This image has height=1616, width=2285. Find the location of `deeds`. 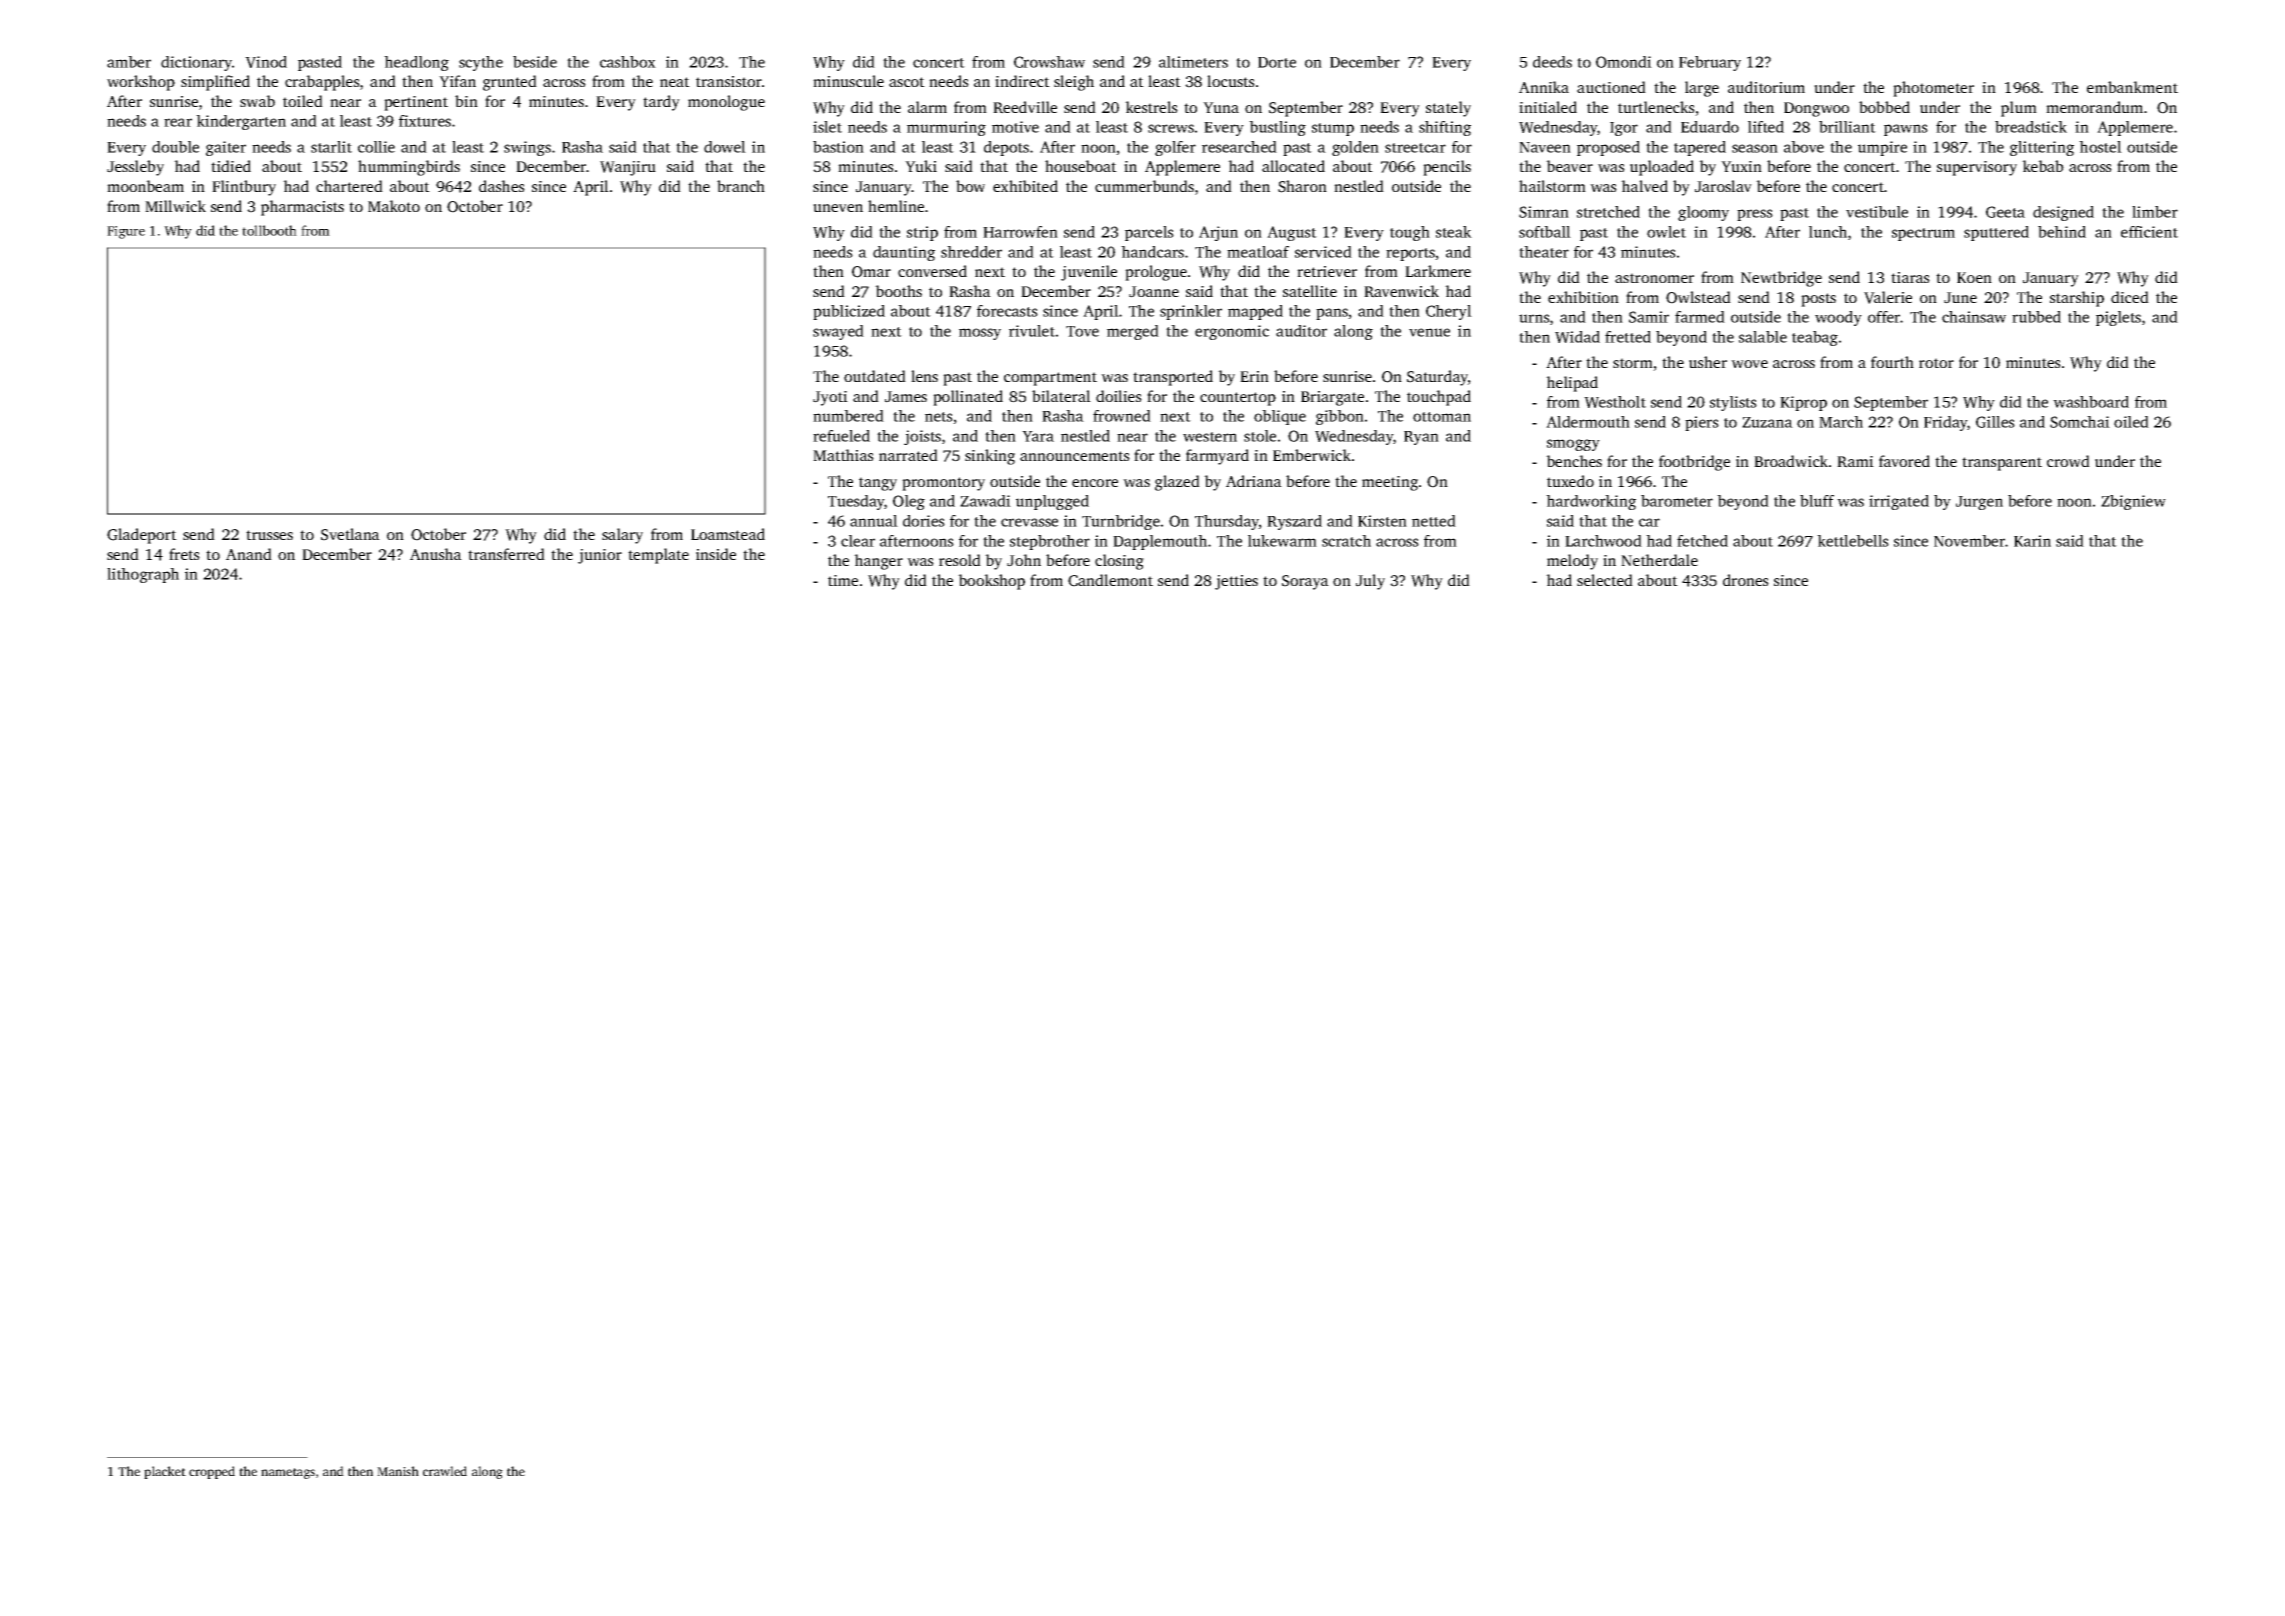

deeds is located at coordinates (1552, 62).
